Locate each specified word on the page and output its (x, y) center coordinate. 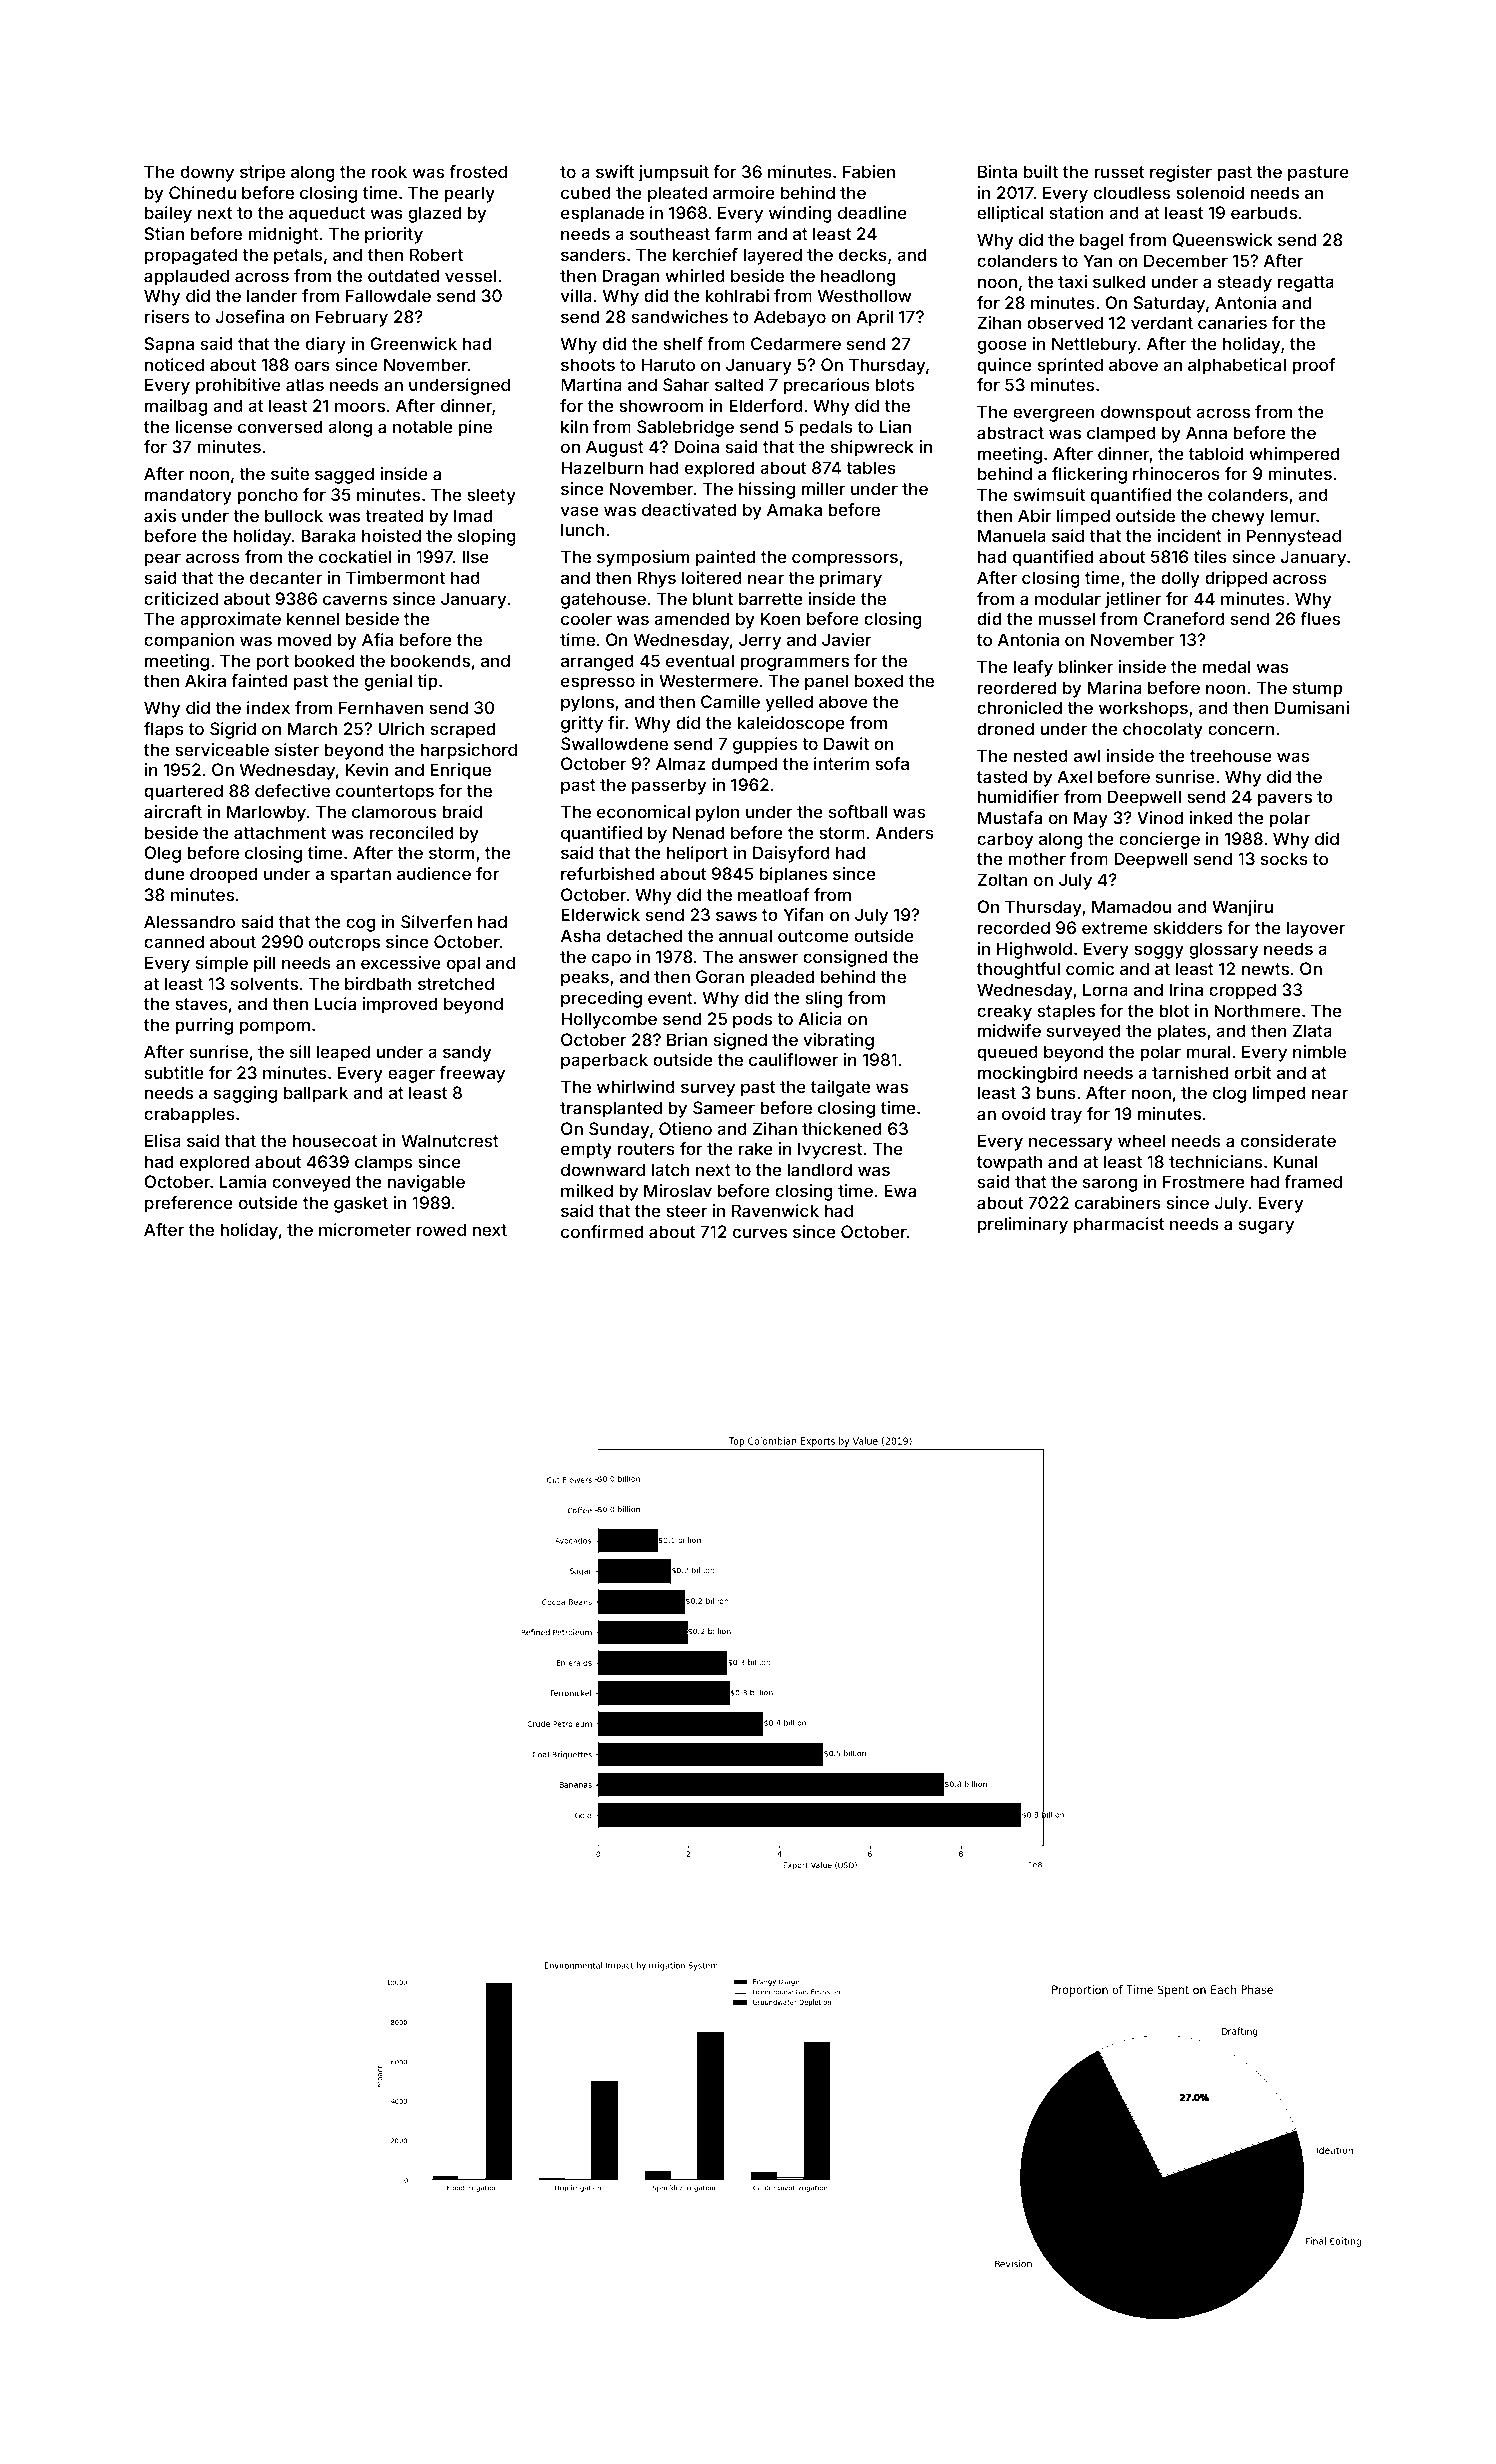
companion (189, 641)
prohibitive (238, 386)
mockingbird (1028, 1074)
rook (389, 171)
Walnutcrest (450, 1140)
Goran (720, 976)
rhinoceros (1176, 473)
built (1041, 171)
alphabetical (1237, 366)
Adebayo (790, 318)
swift (615, 171)
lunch (582, 529)
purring (204, 1026)
